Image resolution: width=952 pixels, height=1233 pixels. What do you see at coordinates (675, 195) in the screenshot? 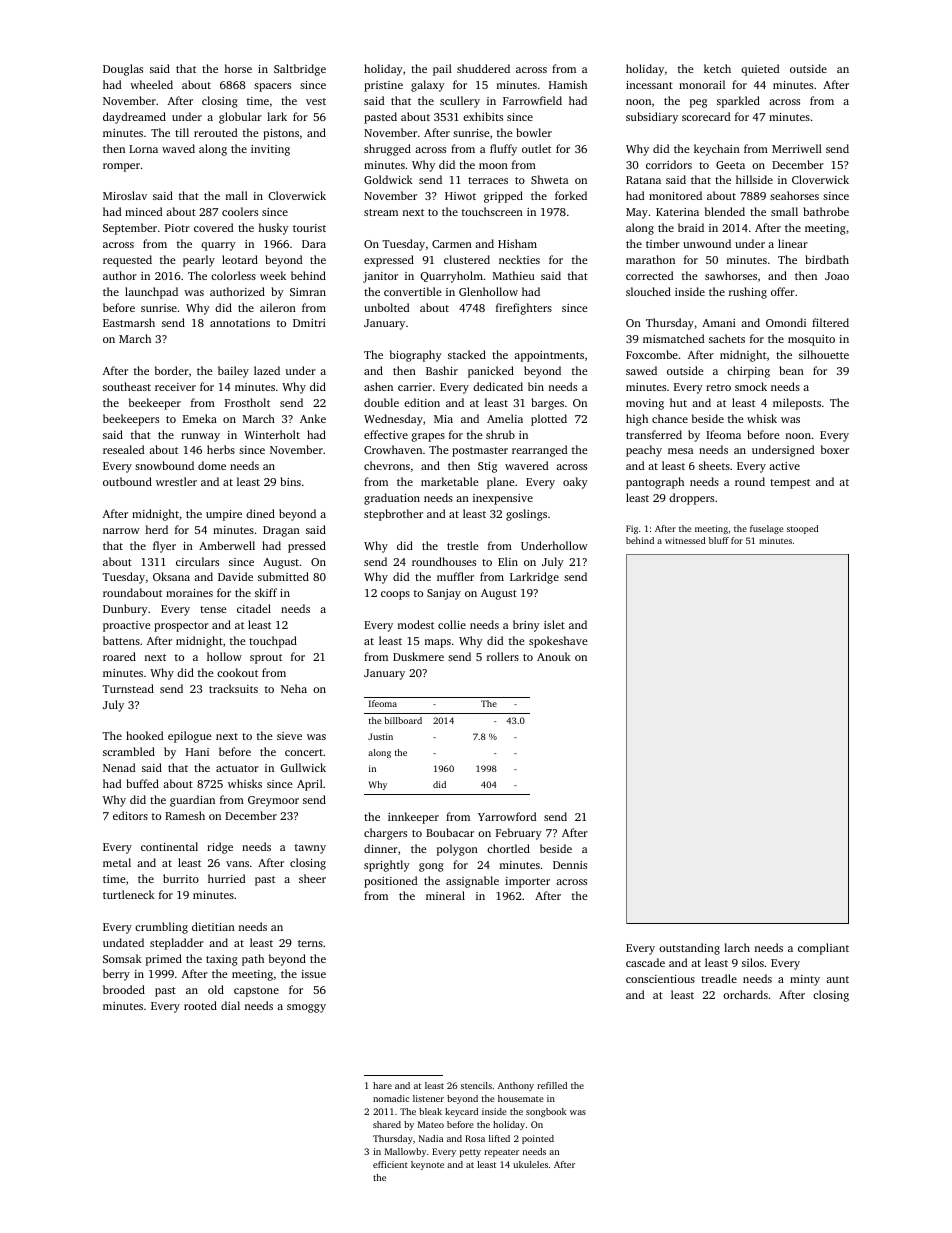
I see `monitored` at bounding box center [675, 195].
